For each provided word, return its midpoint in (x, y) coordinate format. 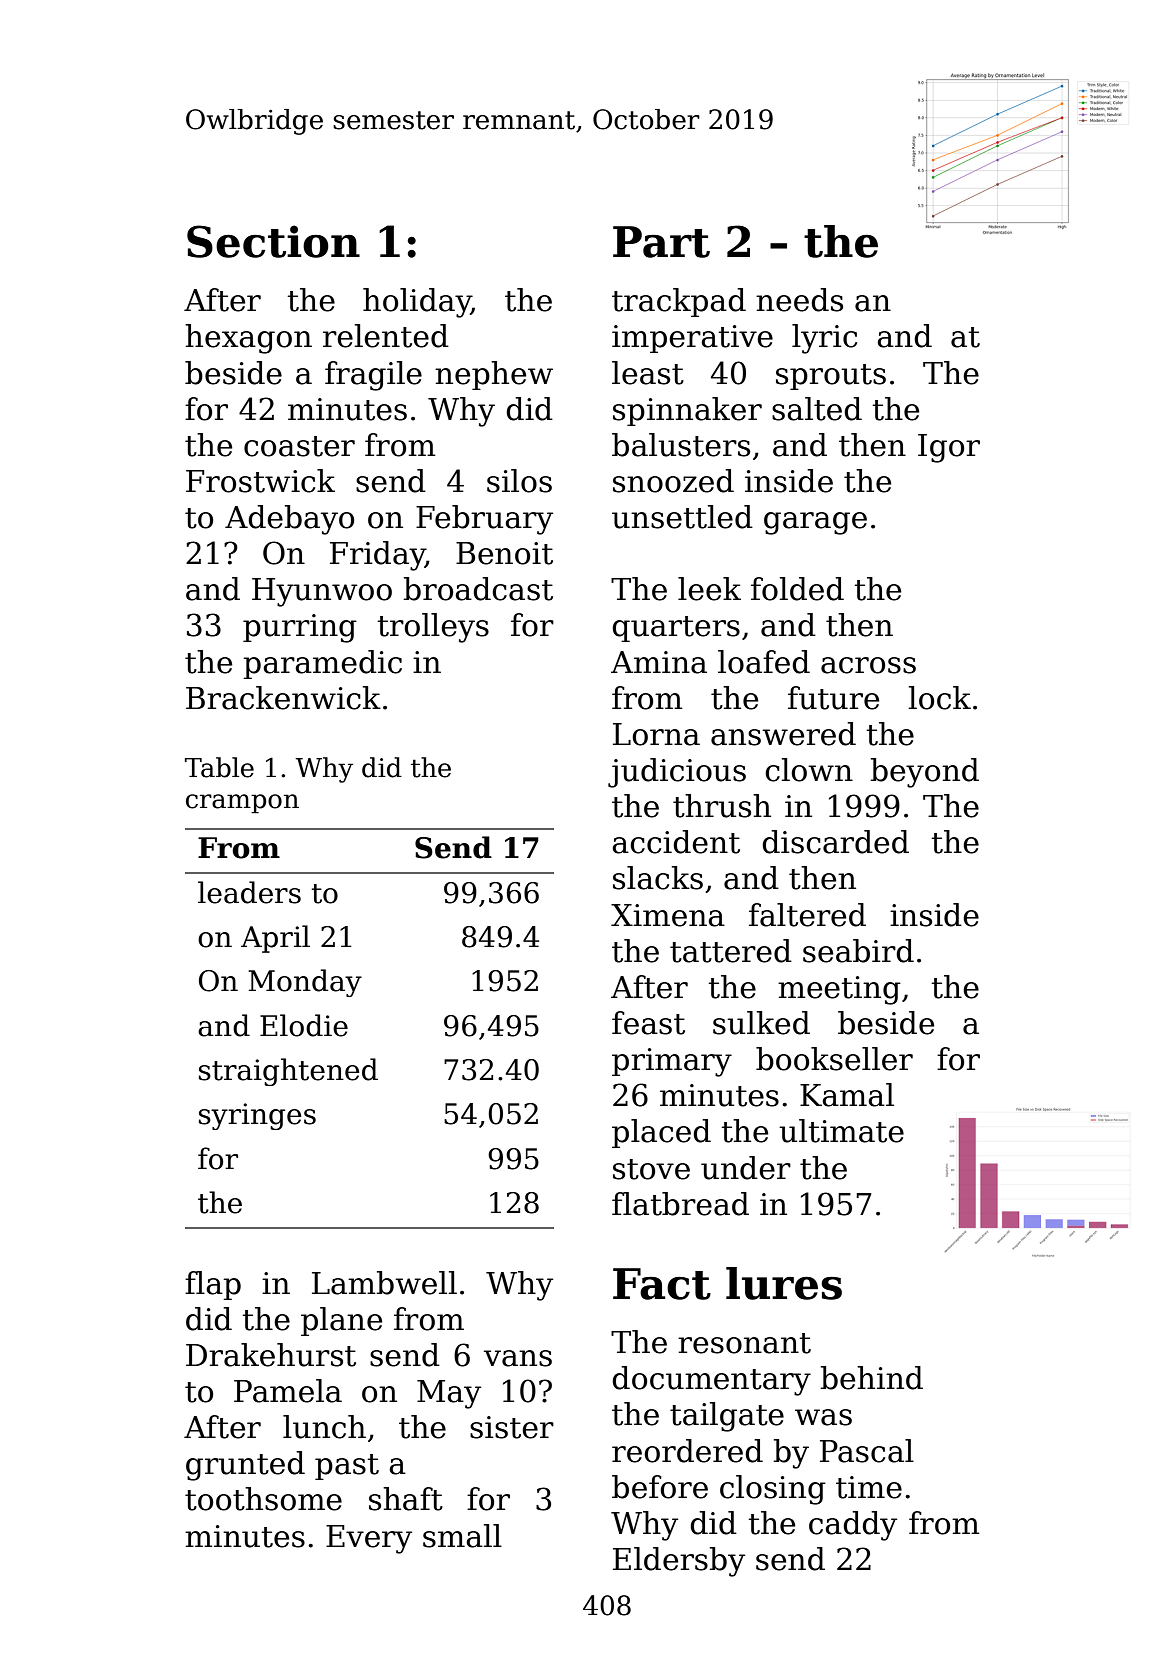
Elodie (304, 1025)
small (462, 1536)
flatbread (680, 1204)
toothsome (263, 1499)
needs (799, 300)
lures (784, 1283)
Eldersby (679, 1562)
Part (661, 242)
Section (273, 241)
